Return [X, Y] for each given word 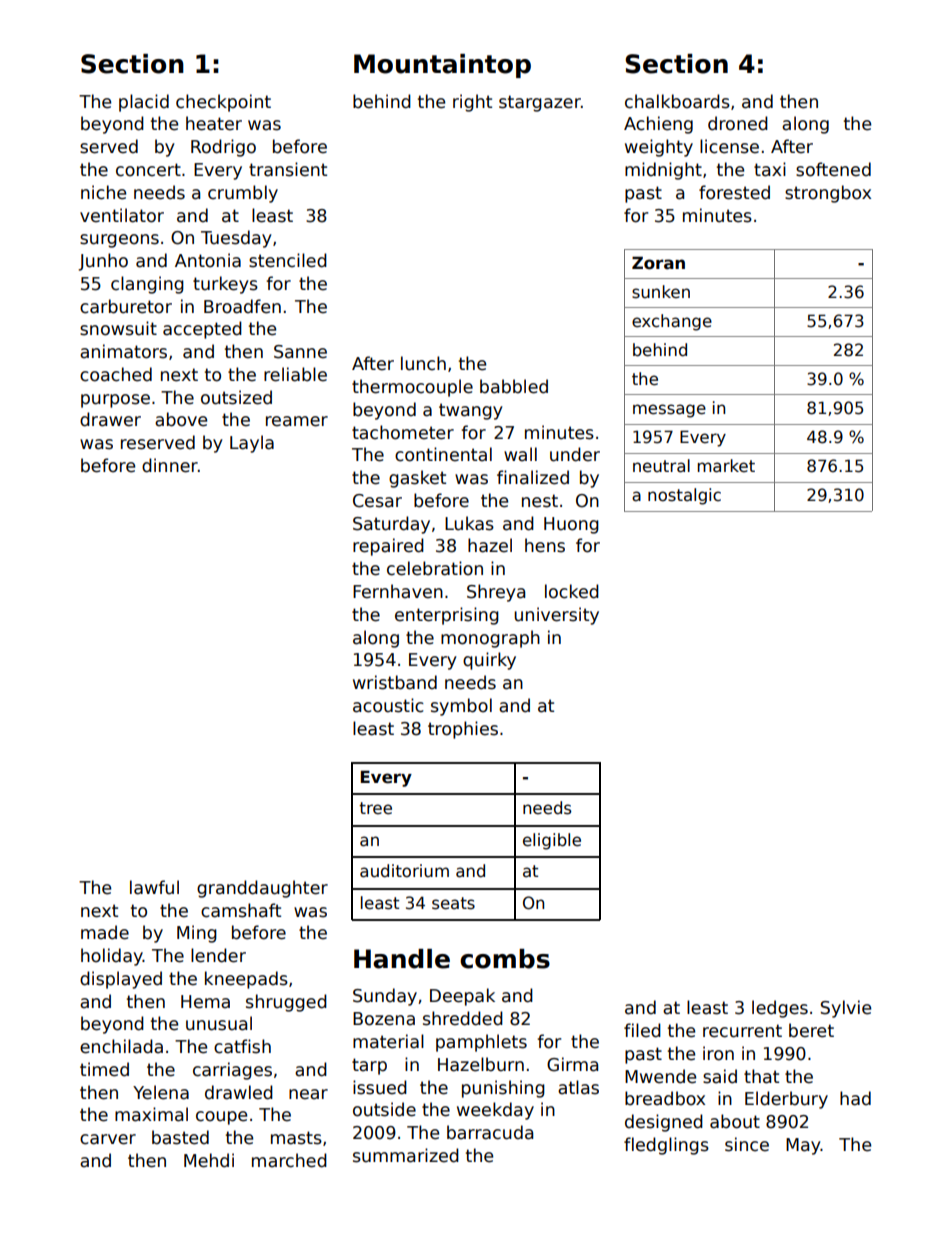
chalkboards [677, 101]
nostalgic [684, 496]
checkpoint [223, 103]
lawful [154, 887]
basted [180, 1137]
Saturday [391, 525]
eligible [552, 841]
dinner [170, 465]
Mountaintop [442, 66]
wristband [395, 682]
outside [384, 1109]
